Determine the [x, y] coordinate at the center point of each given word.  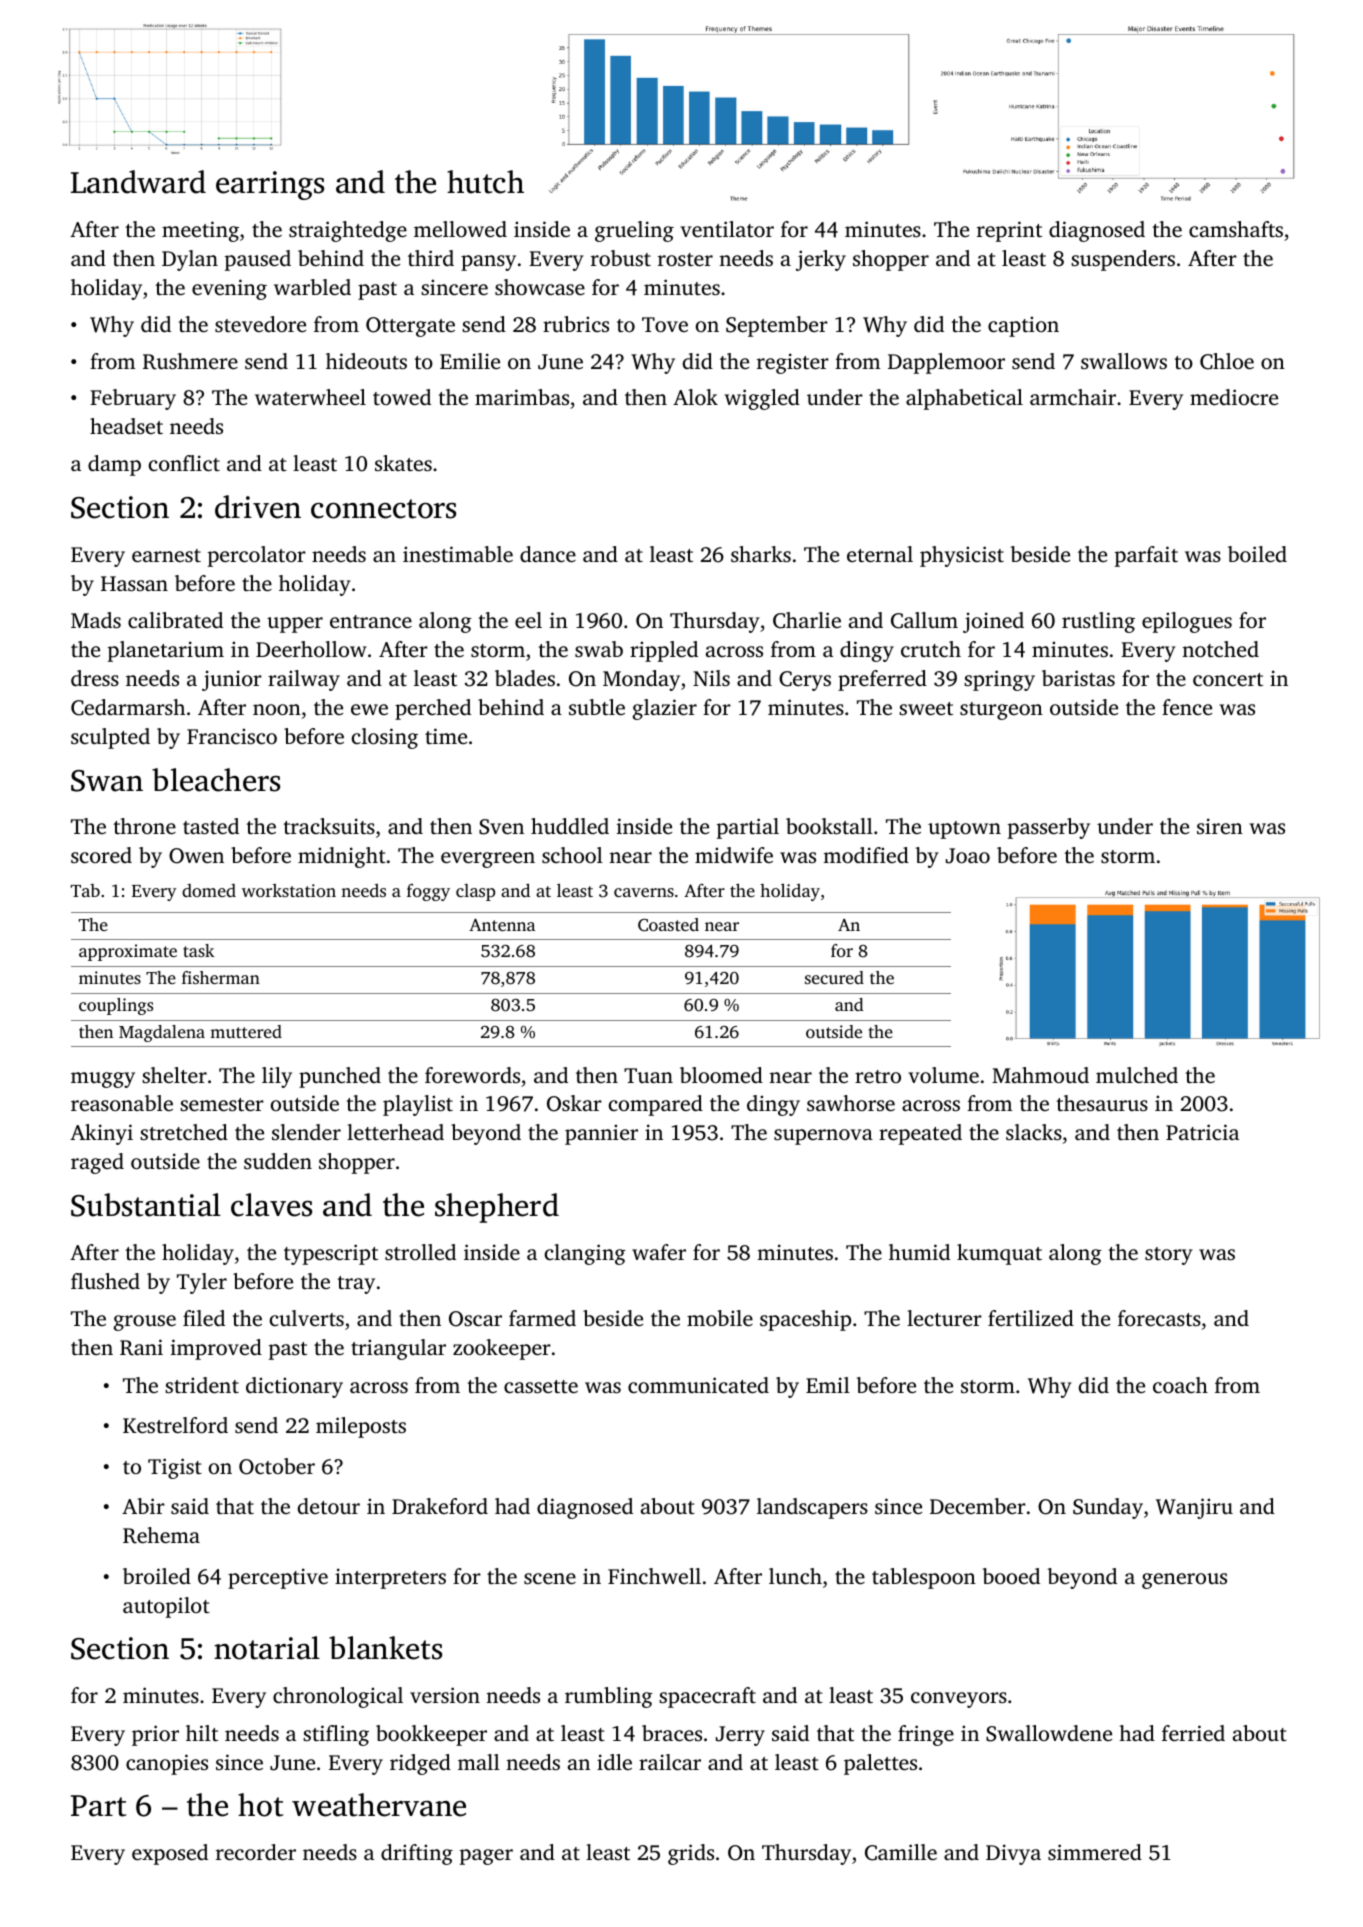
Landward [138, 182]
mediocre [1234, 397]
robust [621, 258]
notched [1220, 649]
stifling [336, 1735]
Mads [96, 620]
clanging [585, 1254]
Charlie [807, 620]
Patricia [1202, 1132]
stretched [184, 1132]
